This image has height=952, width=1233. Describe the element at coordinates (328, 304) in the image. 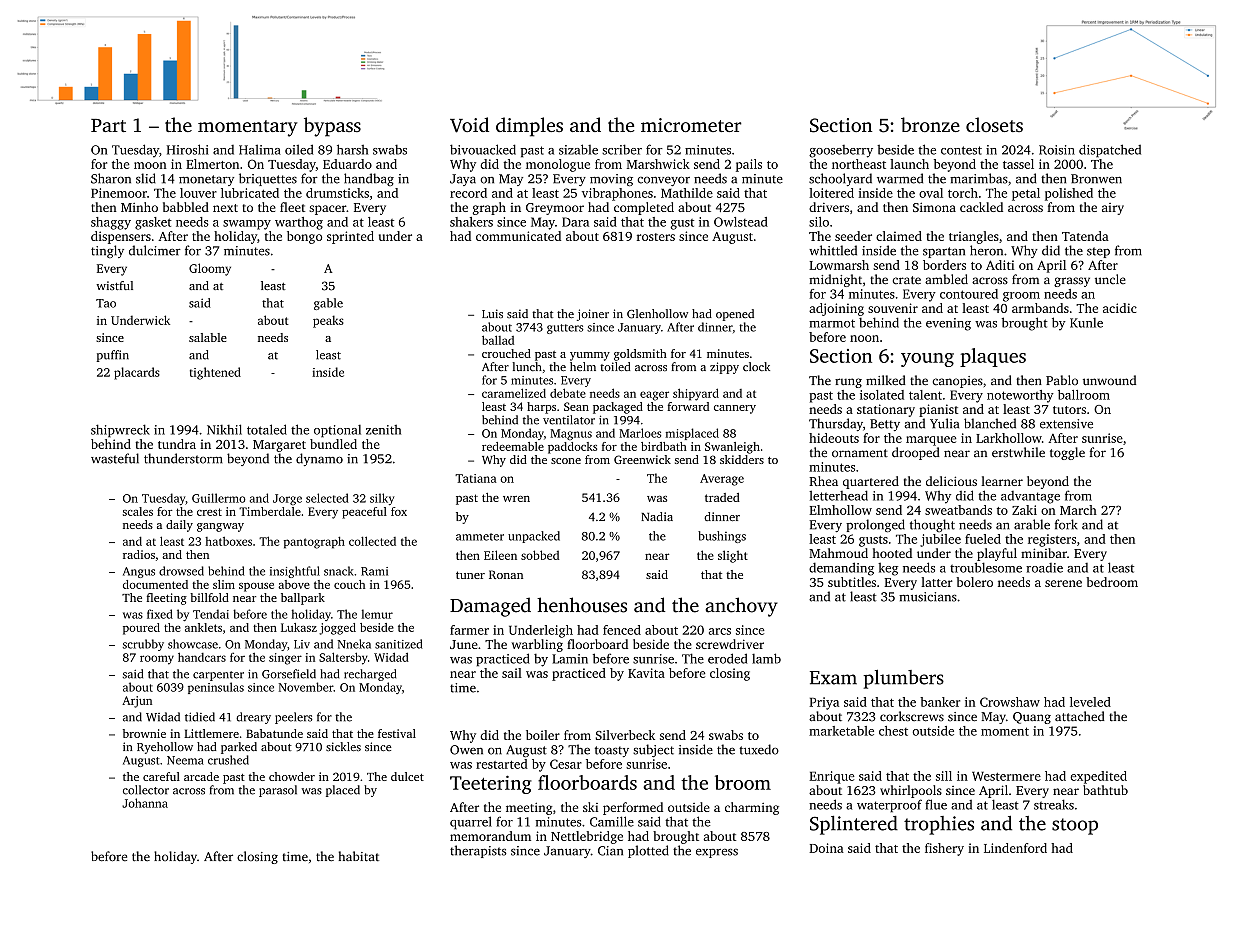

I see `gable` at that location.
